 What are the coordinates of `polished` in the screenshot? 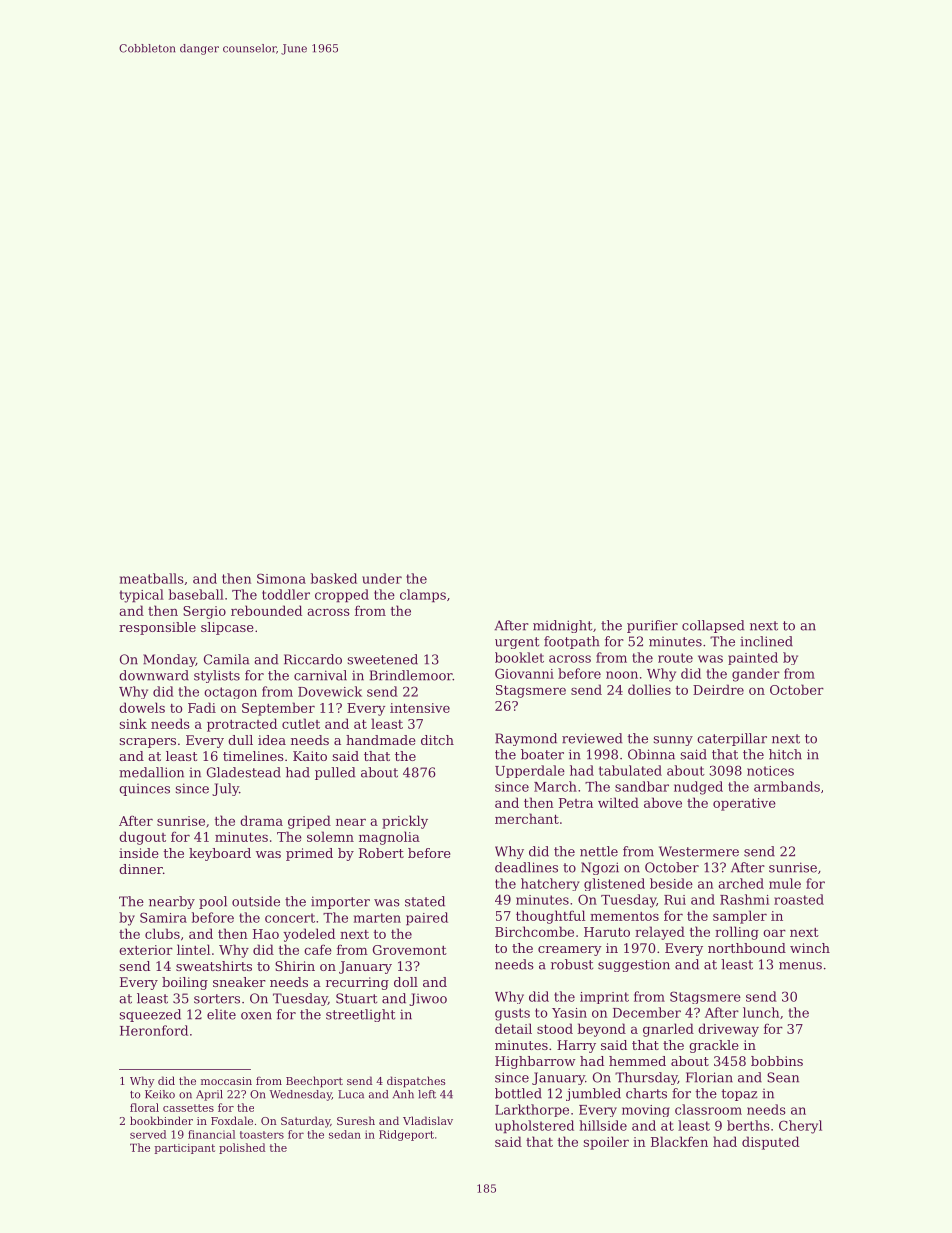 It's located at (242, 1148).
